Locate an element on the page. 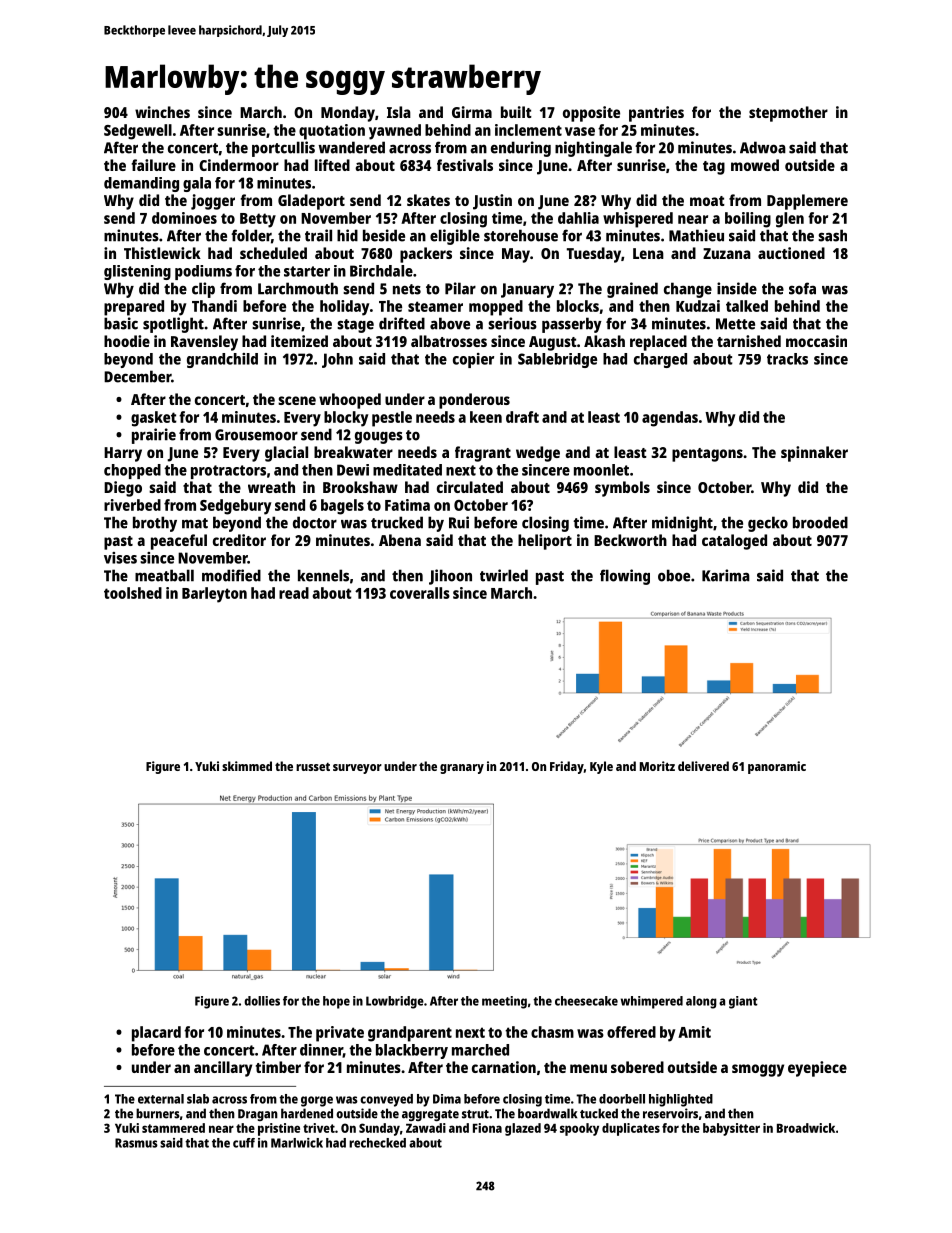  along is located at coordinates (701, 1002).
